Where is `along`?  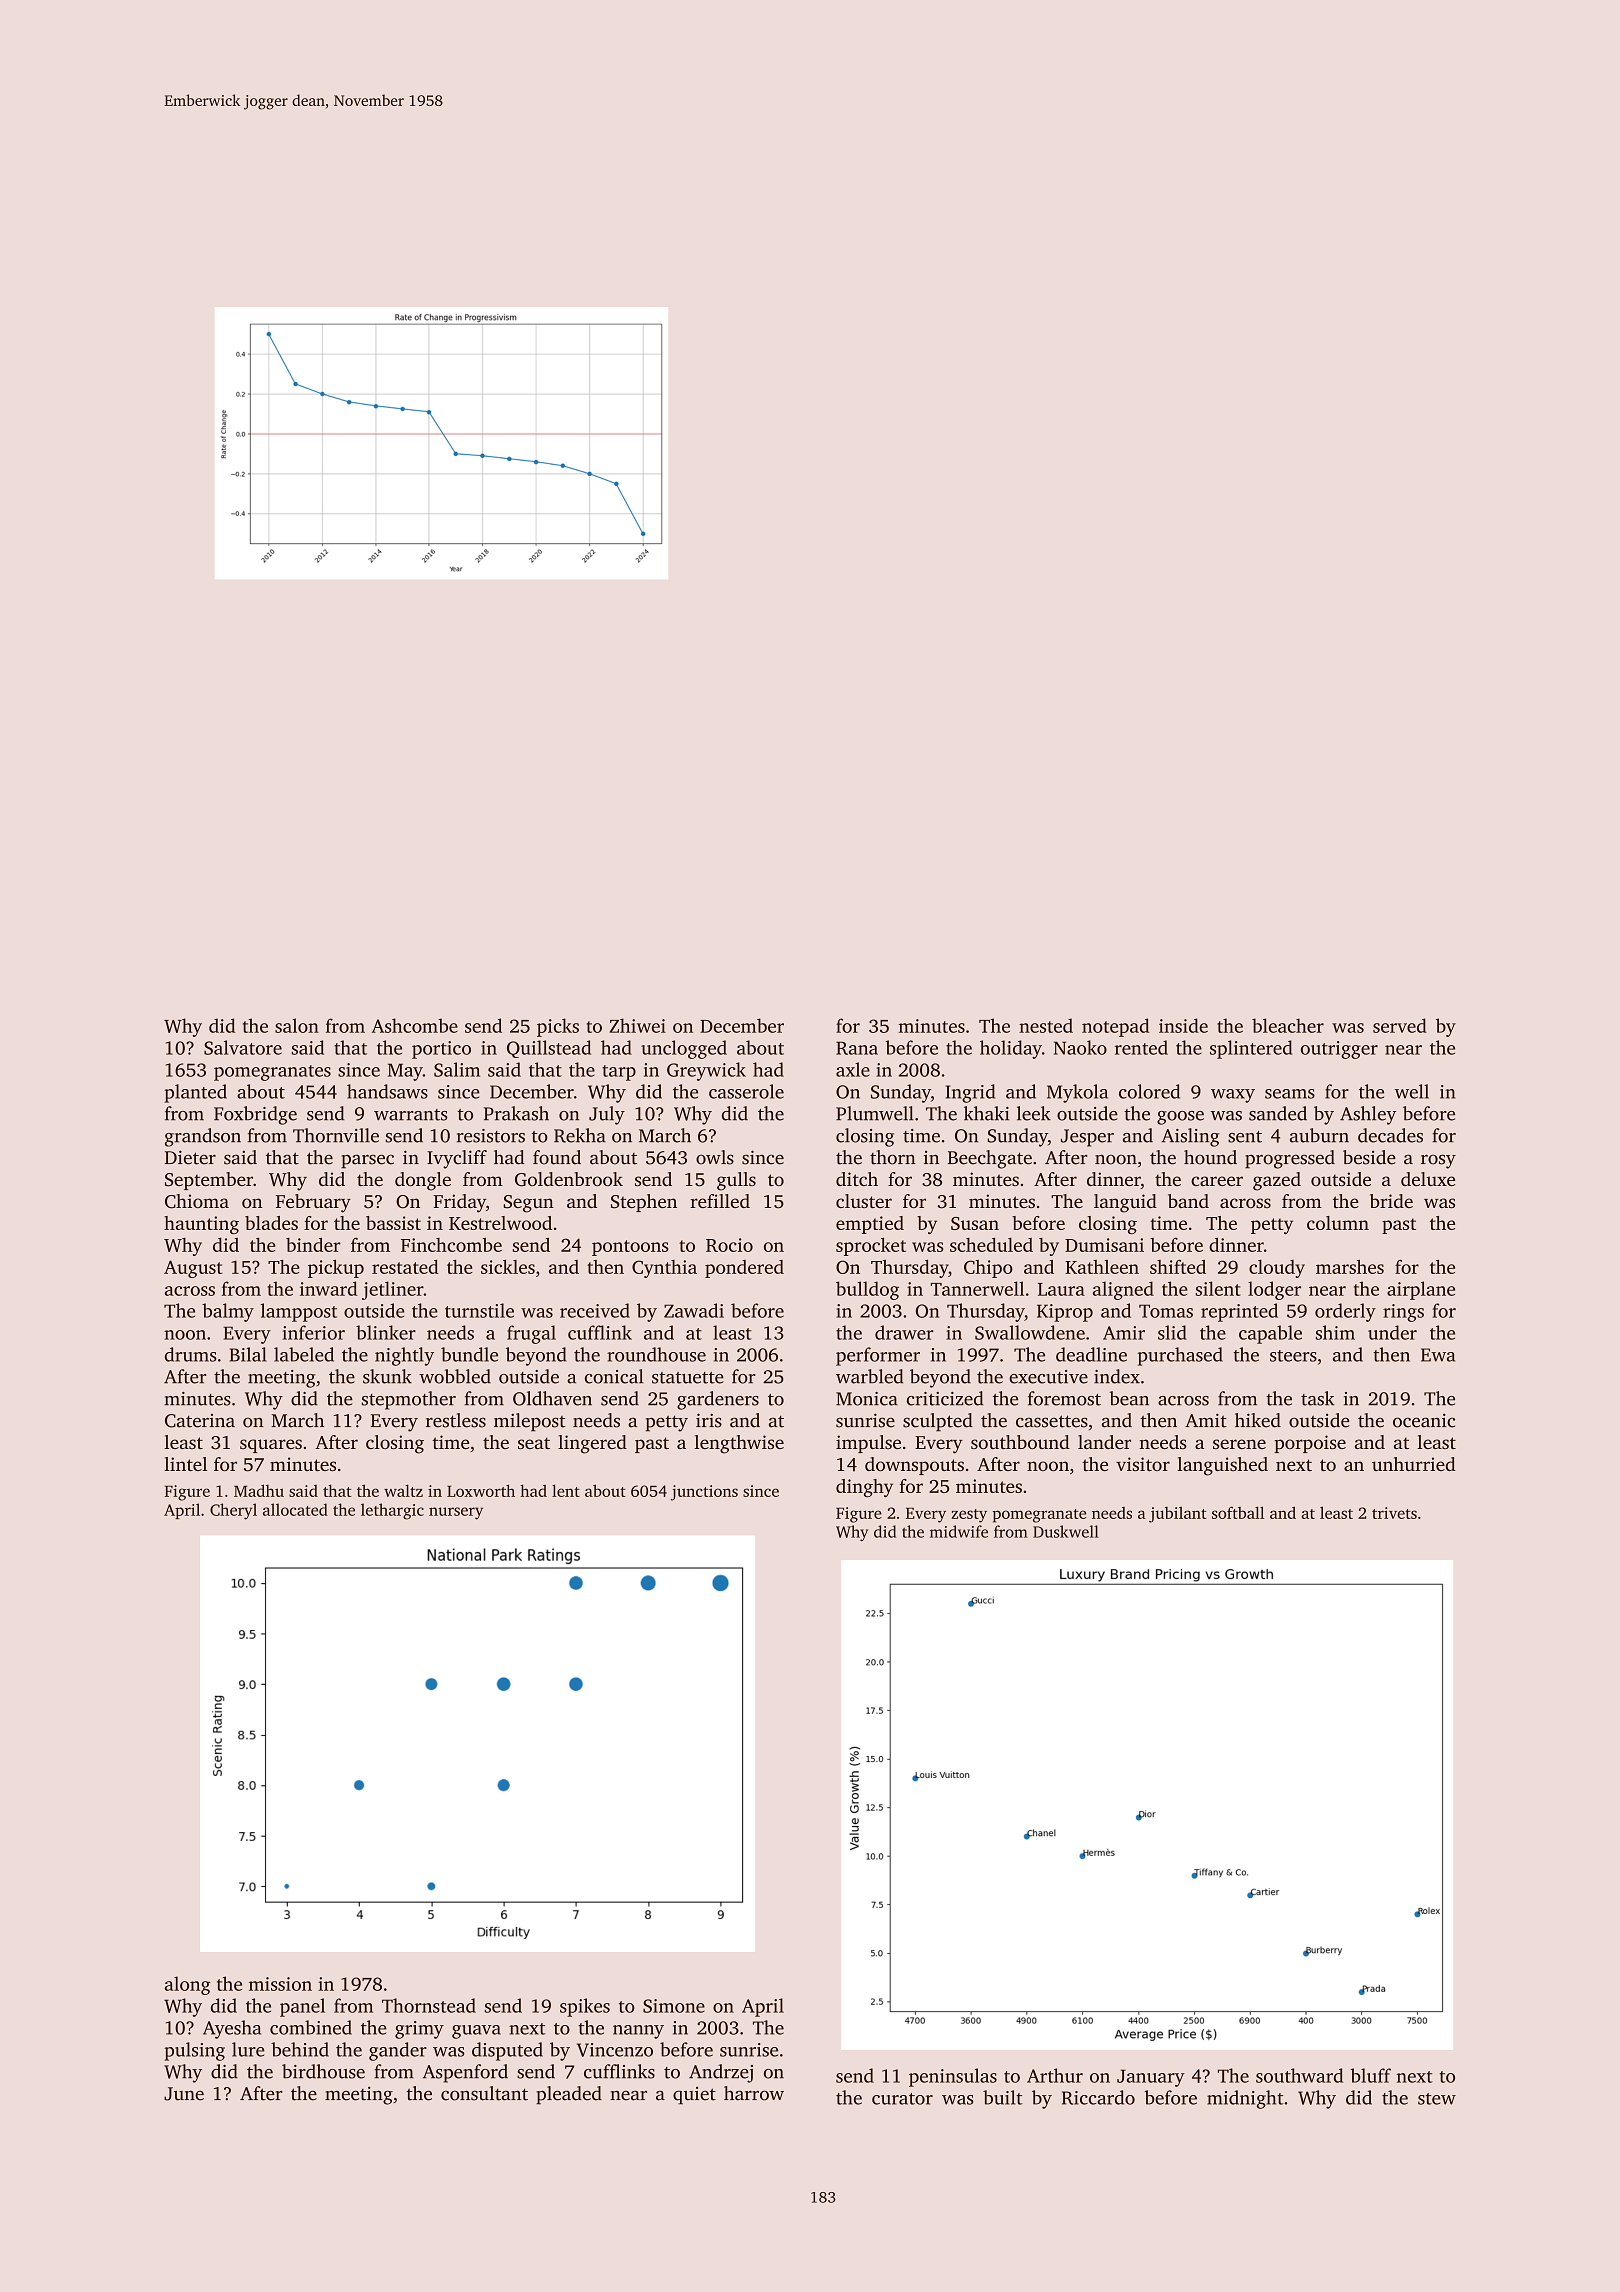 along is located at coordinates (187, 1985).
